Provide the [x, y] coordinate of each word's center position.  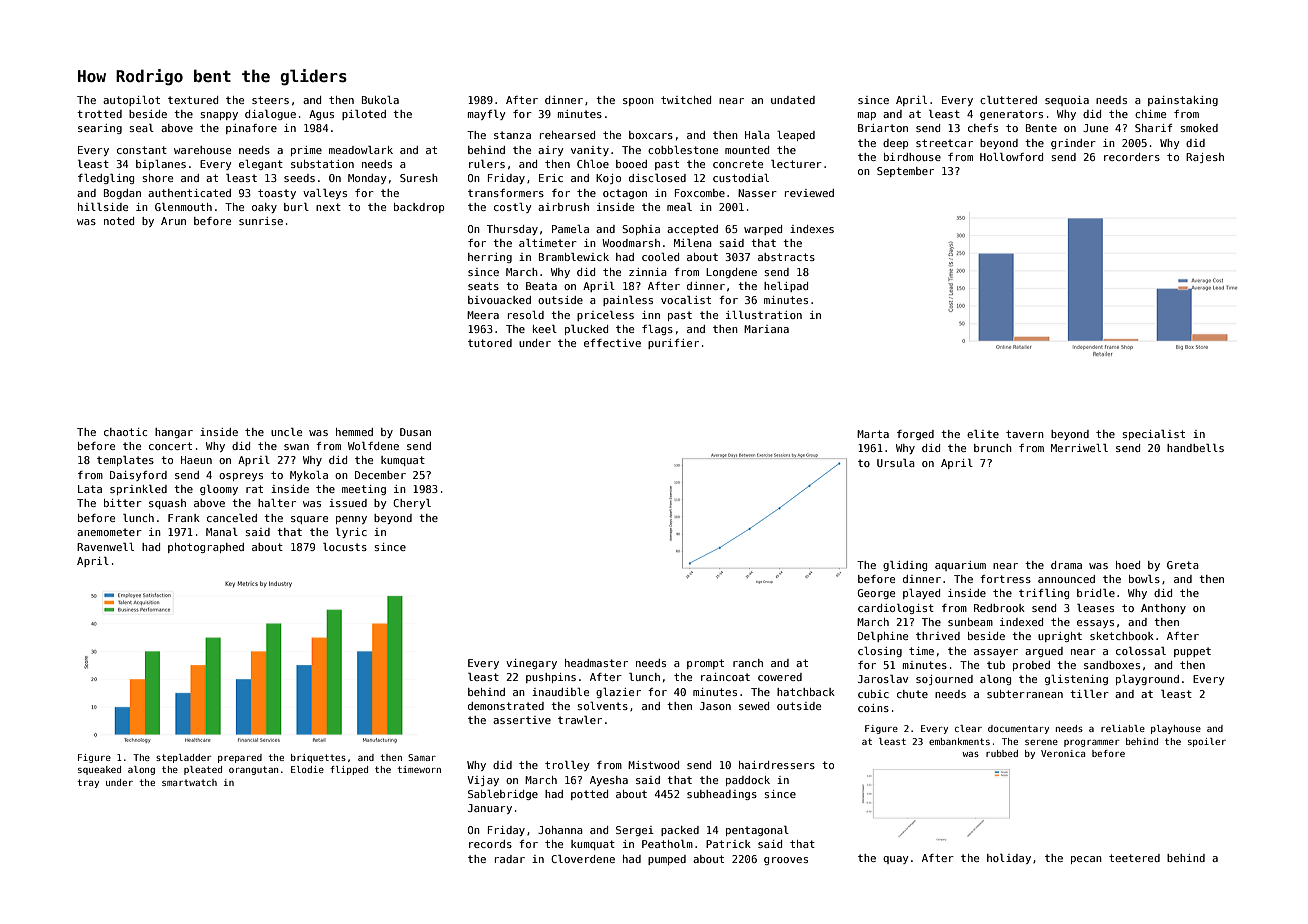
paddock [748, 781]
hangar [174, 433]
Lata [90, 489]
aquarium [960, 566]
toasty [277, 194]
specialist [1153, 435]
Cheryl [412, 504]
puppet [1192, 652]
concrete [738, 164]
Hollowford [1011, 157]
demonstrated [506, 706]
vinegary [531, 664]
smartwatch [189, 782]
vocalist [686, 300]
